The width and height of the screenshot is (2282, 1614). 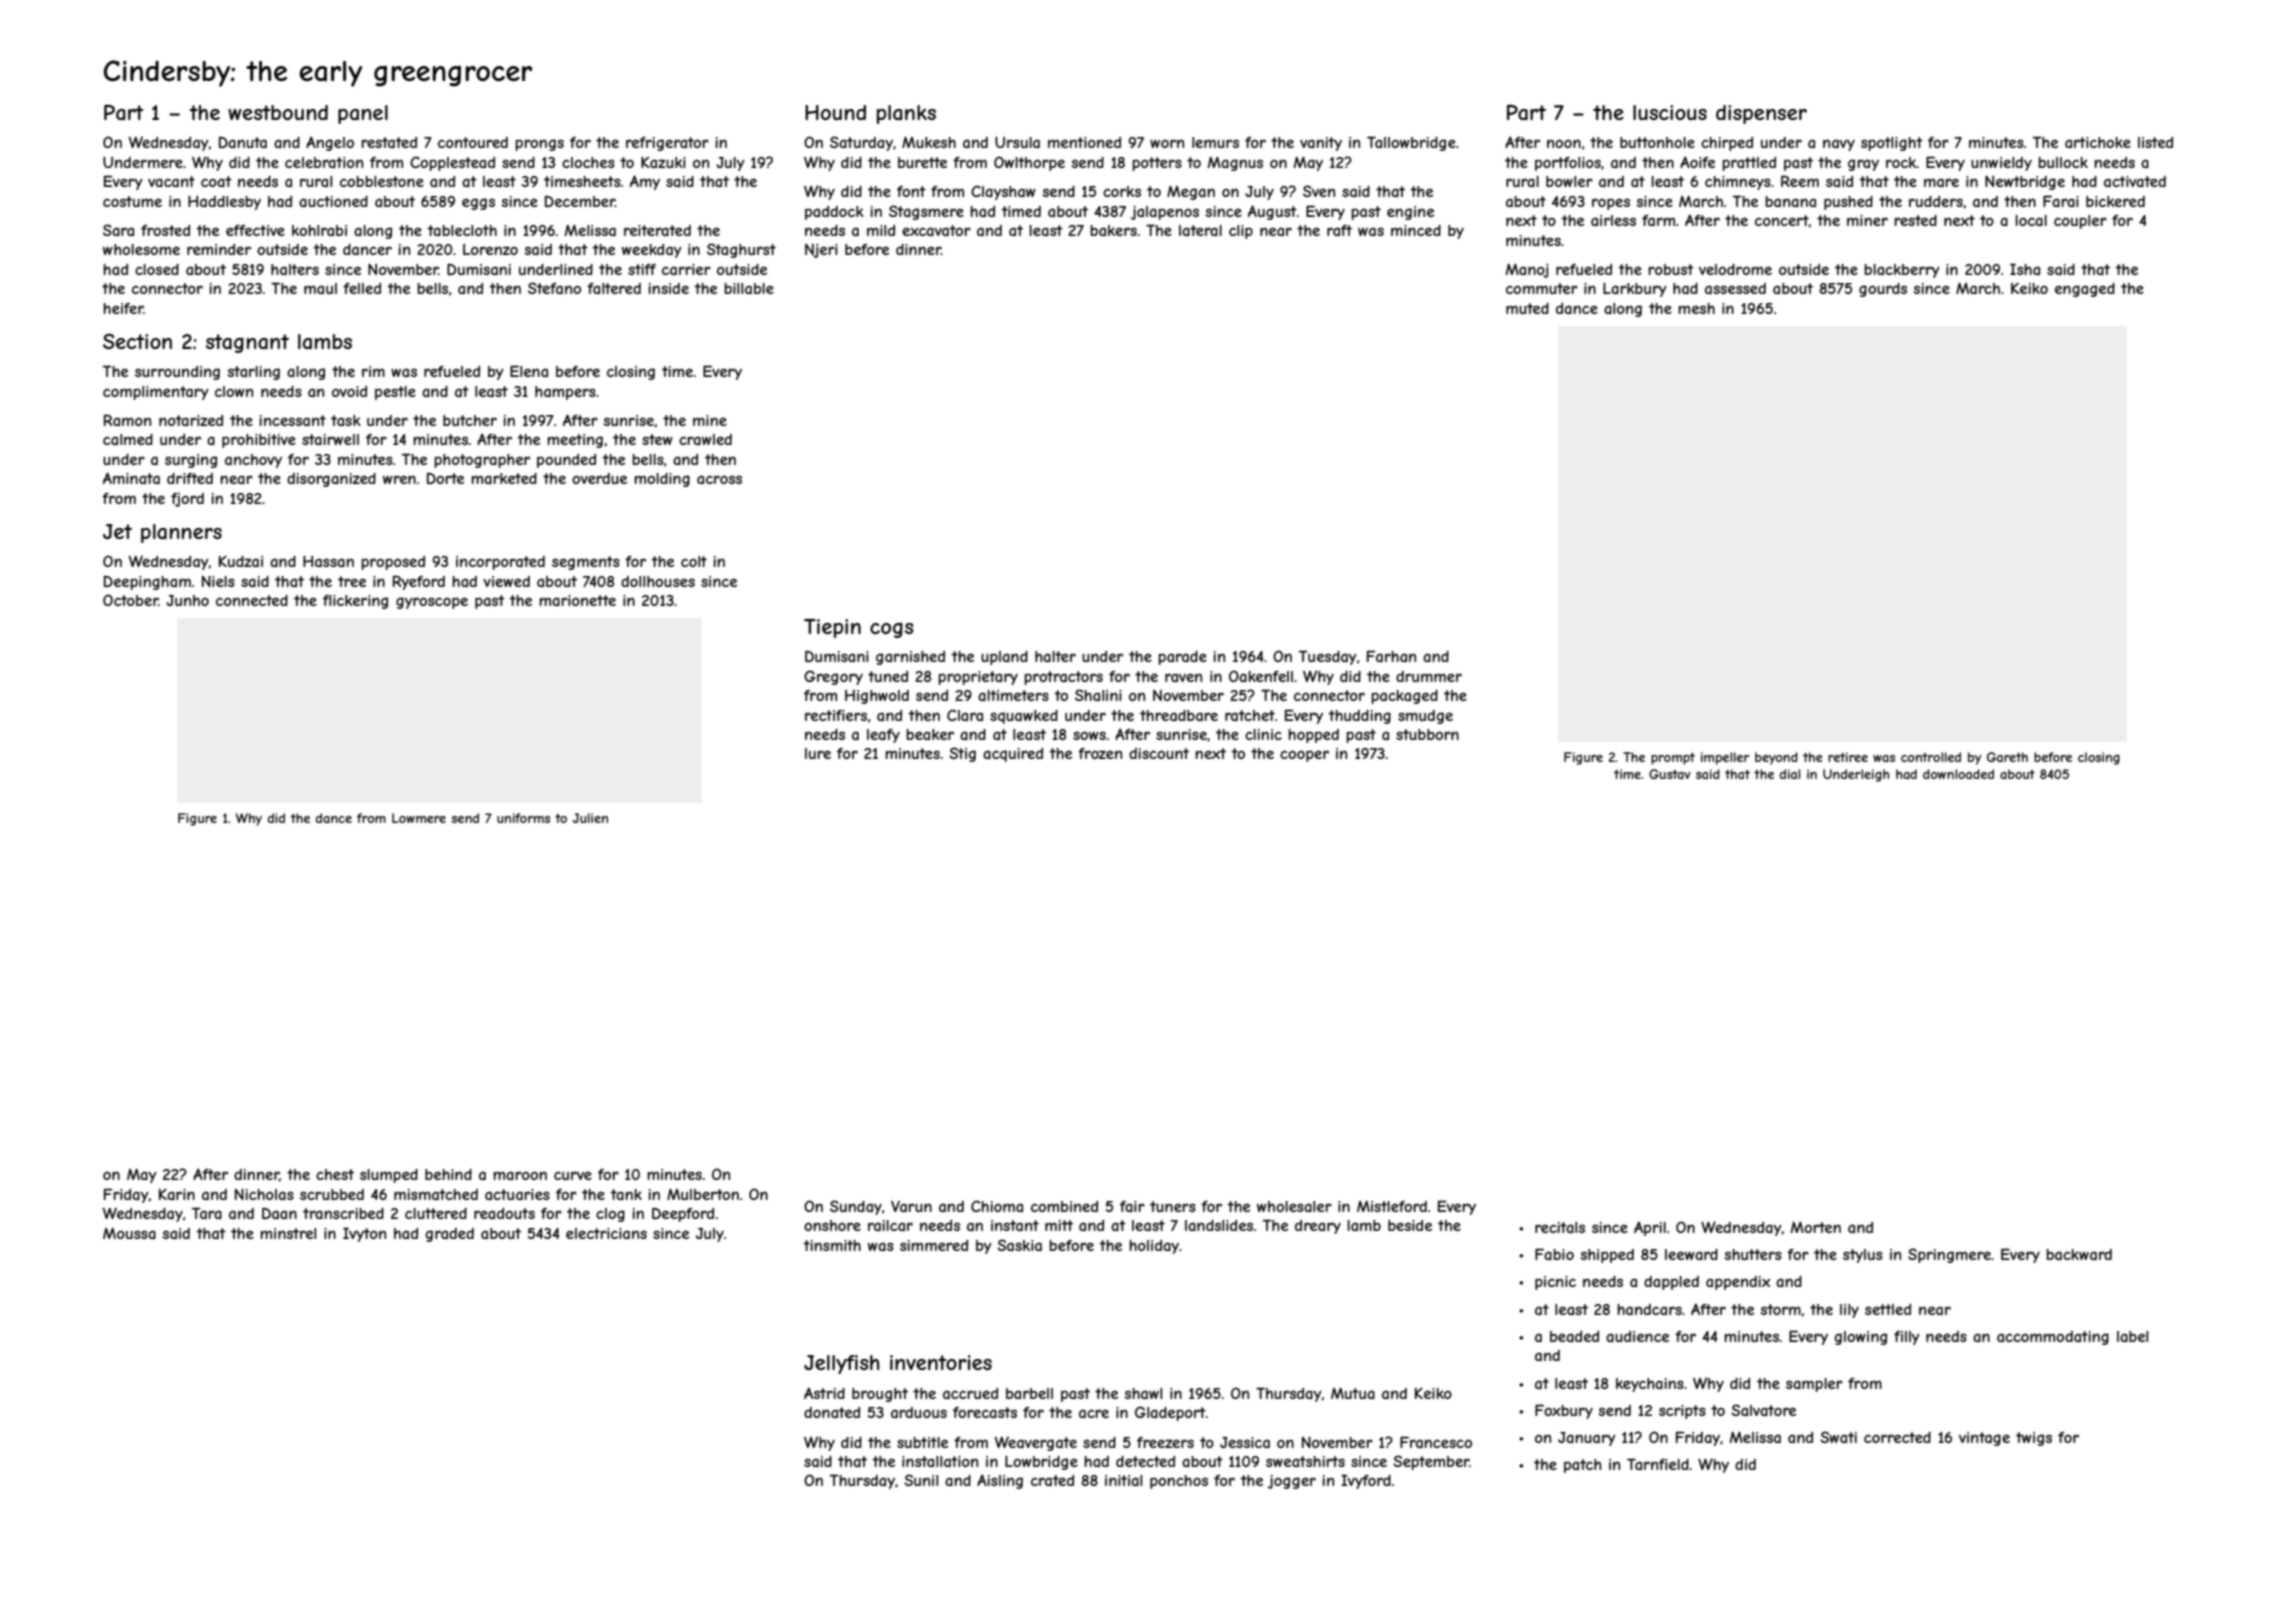 I want to click on Karin, so click(x=177, y=1194).
